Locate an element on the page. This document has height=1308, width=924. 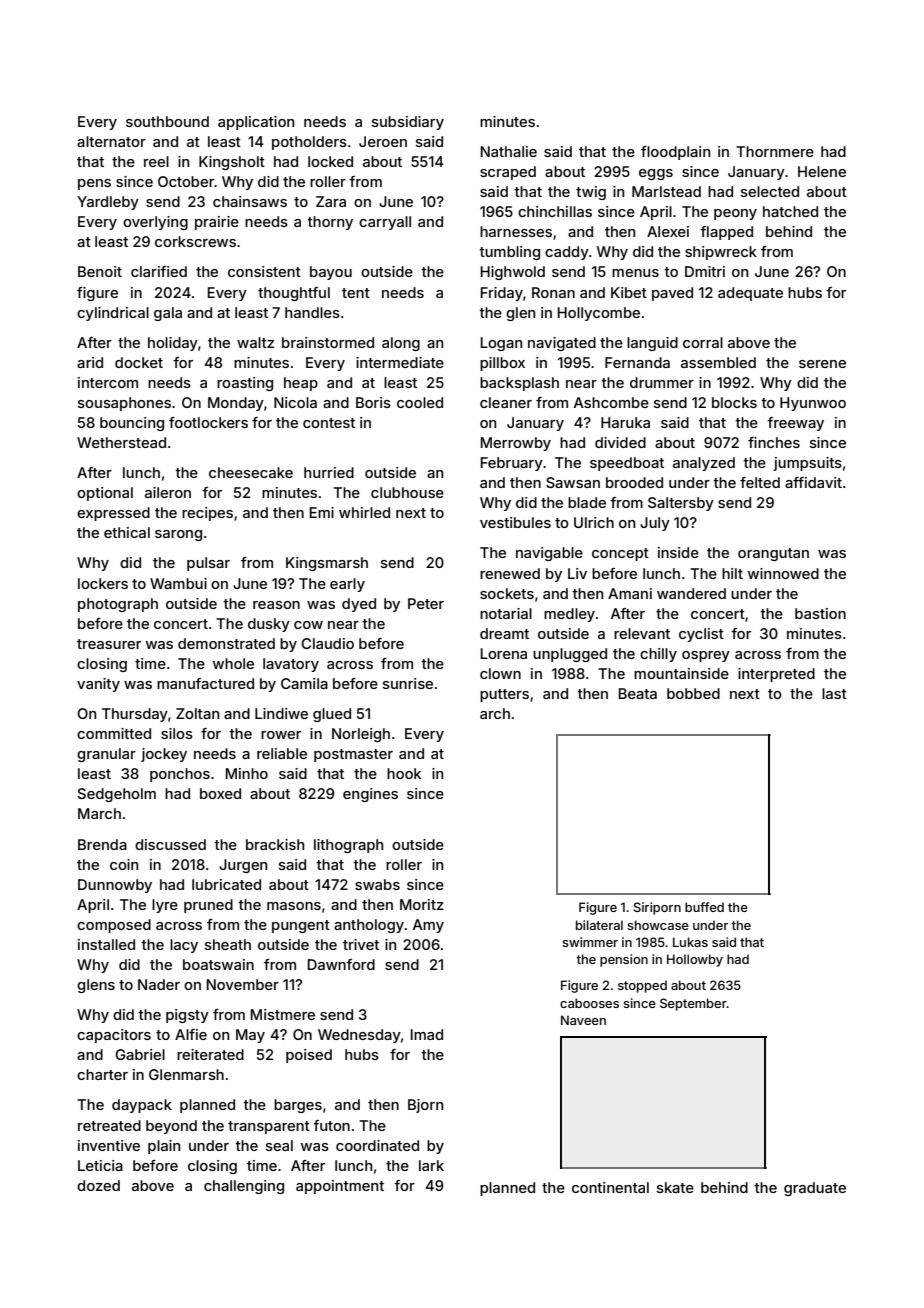
menus is located at coordinates (635, 273).
